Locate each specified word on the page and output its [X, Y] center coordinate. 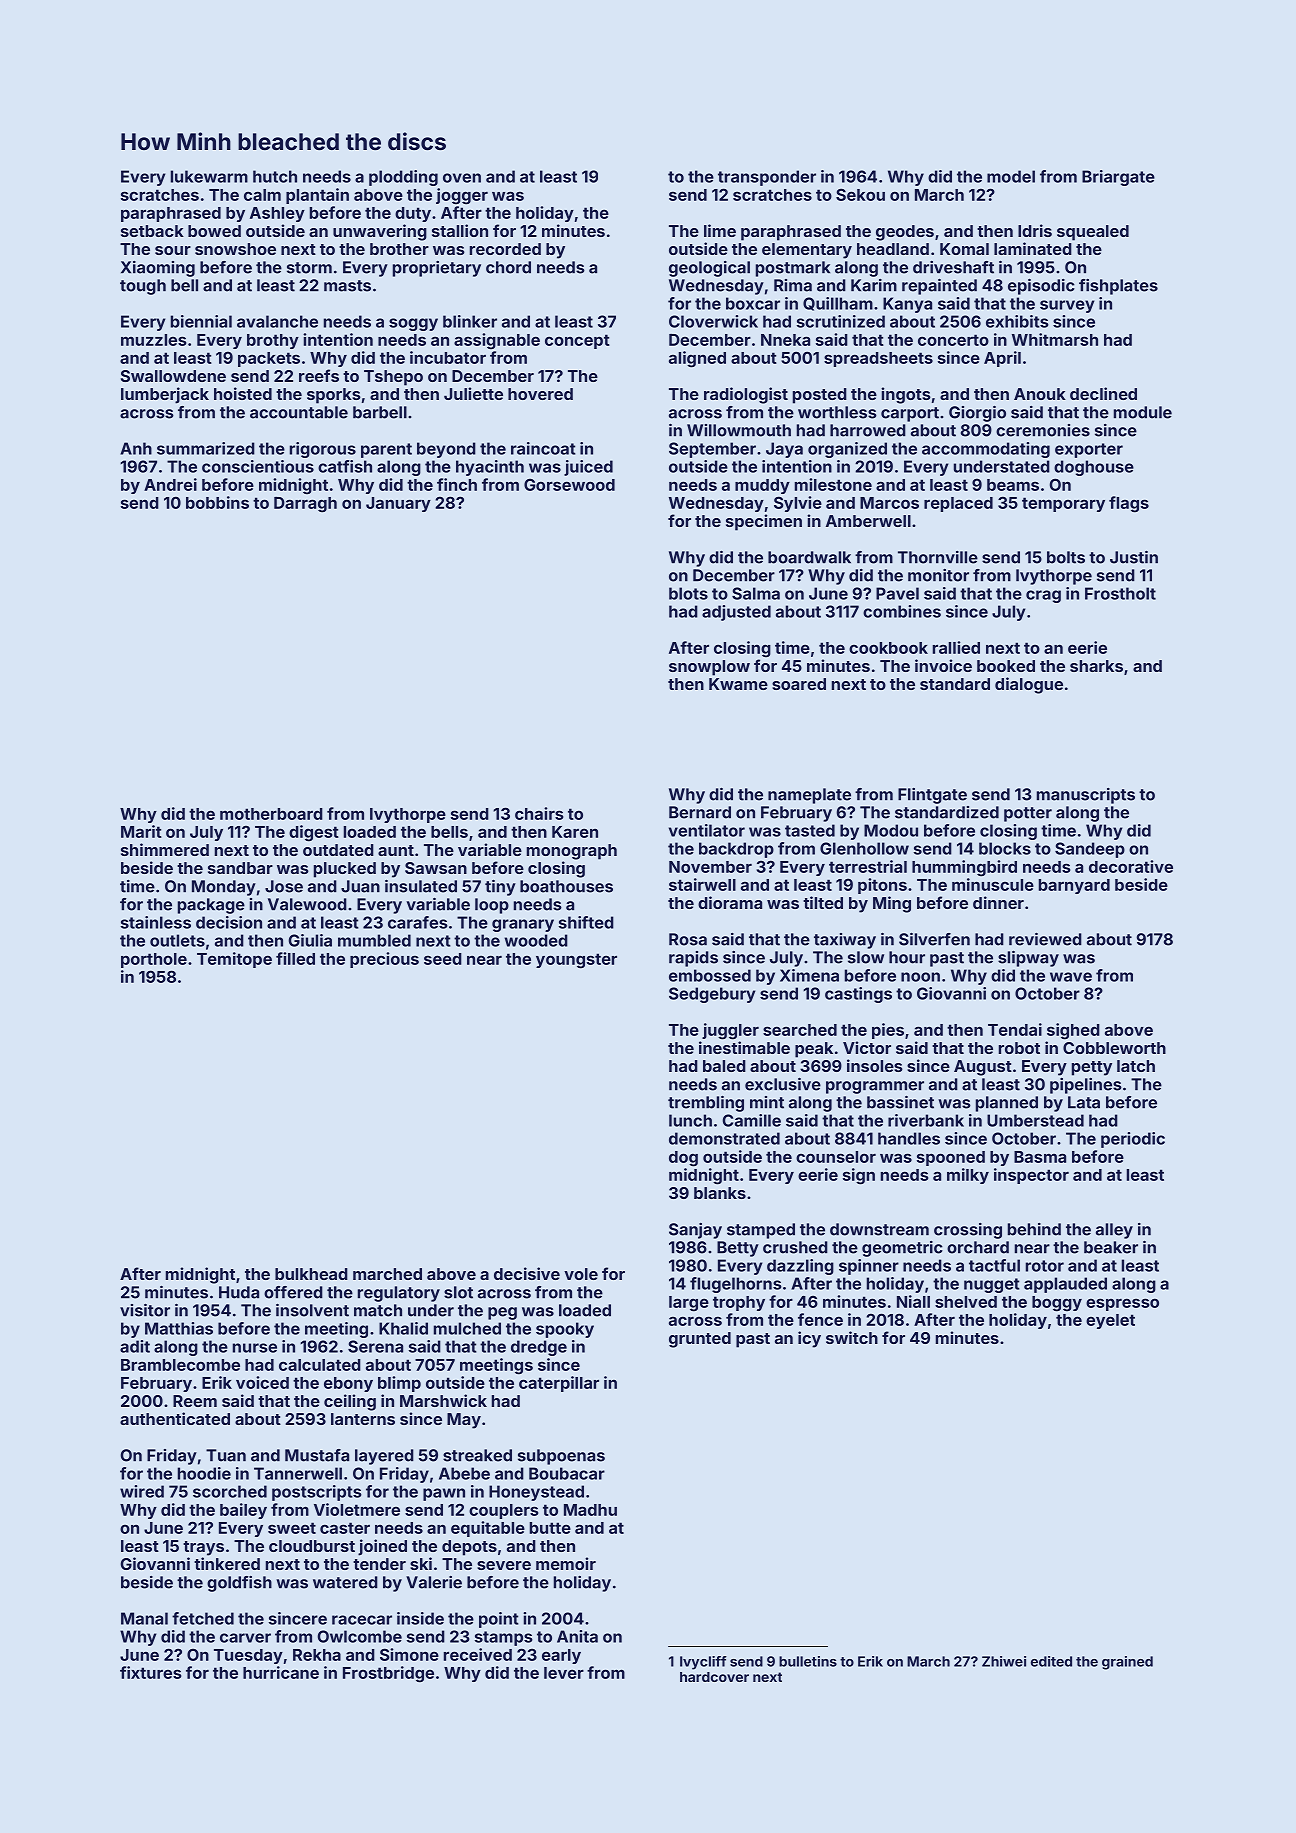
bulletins [808, 1661]
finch [457, 484]
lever [564, 1673]
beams [1013, 485]
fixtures [150, 1672]
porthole [154, 960]
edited [1051, 1661]
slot [458, 1292]
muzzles [153, 340]
